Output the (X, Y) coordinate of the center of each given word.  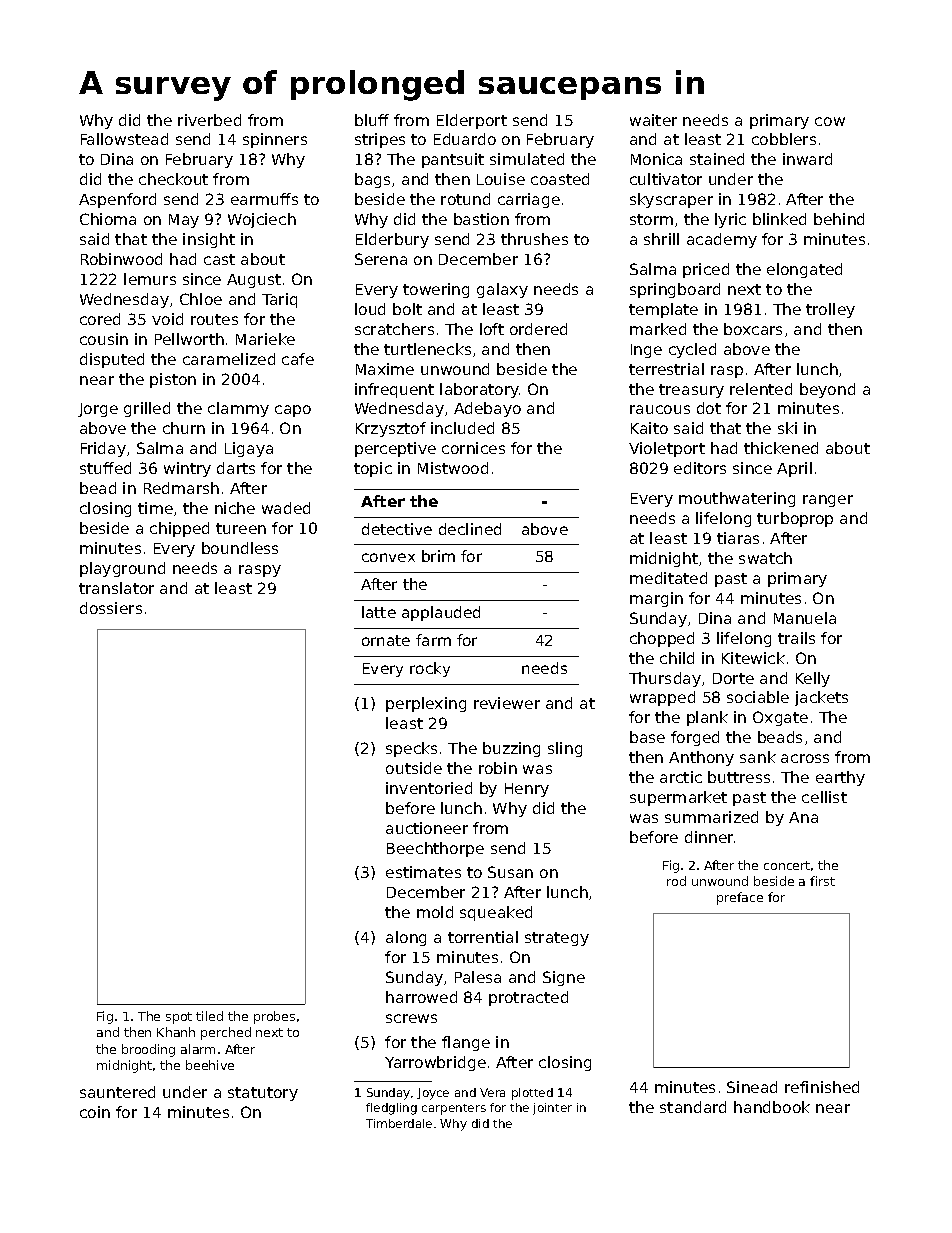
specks (411, 749)
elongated (804, 270)
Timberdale (399, 1123)
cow (830, 121)
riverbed (209, 120)
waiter (653, 120)
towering (436, 290)
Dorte (733, 678)
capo (293, 411)
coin (95, 1112)
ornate (386, 640)
